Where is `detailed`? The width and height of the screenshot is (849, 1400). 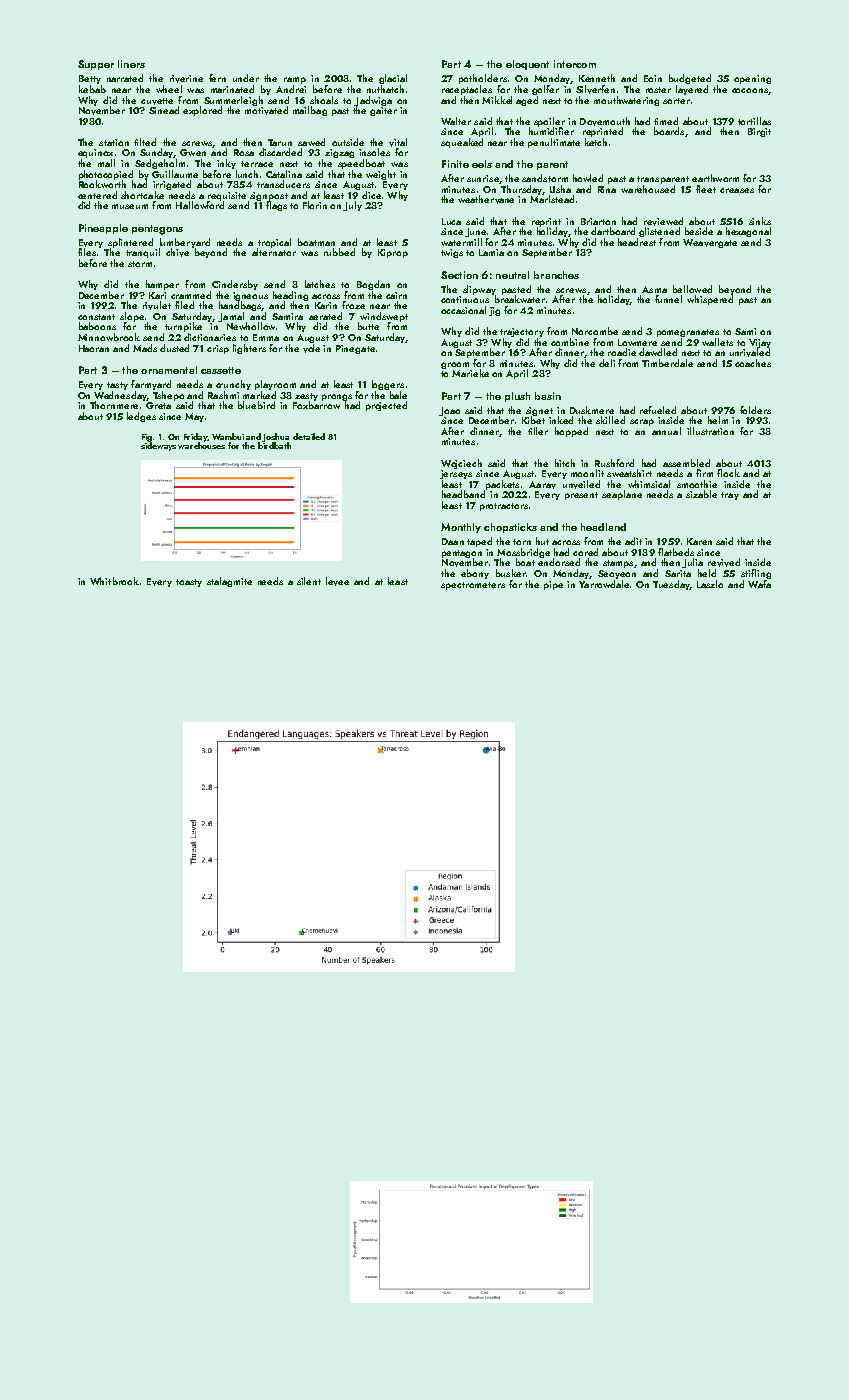 detailed is located at coordinates (309, 436).
